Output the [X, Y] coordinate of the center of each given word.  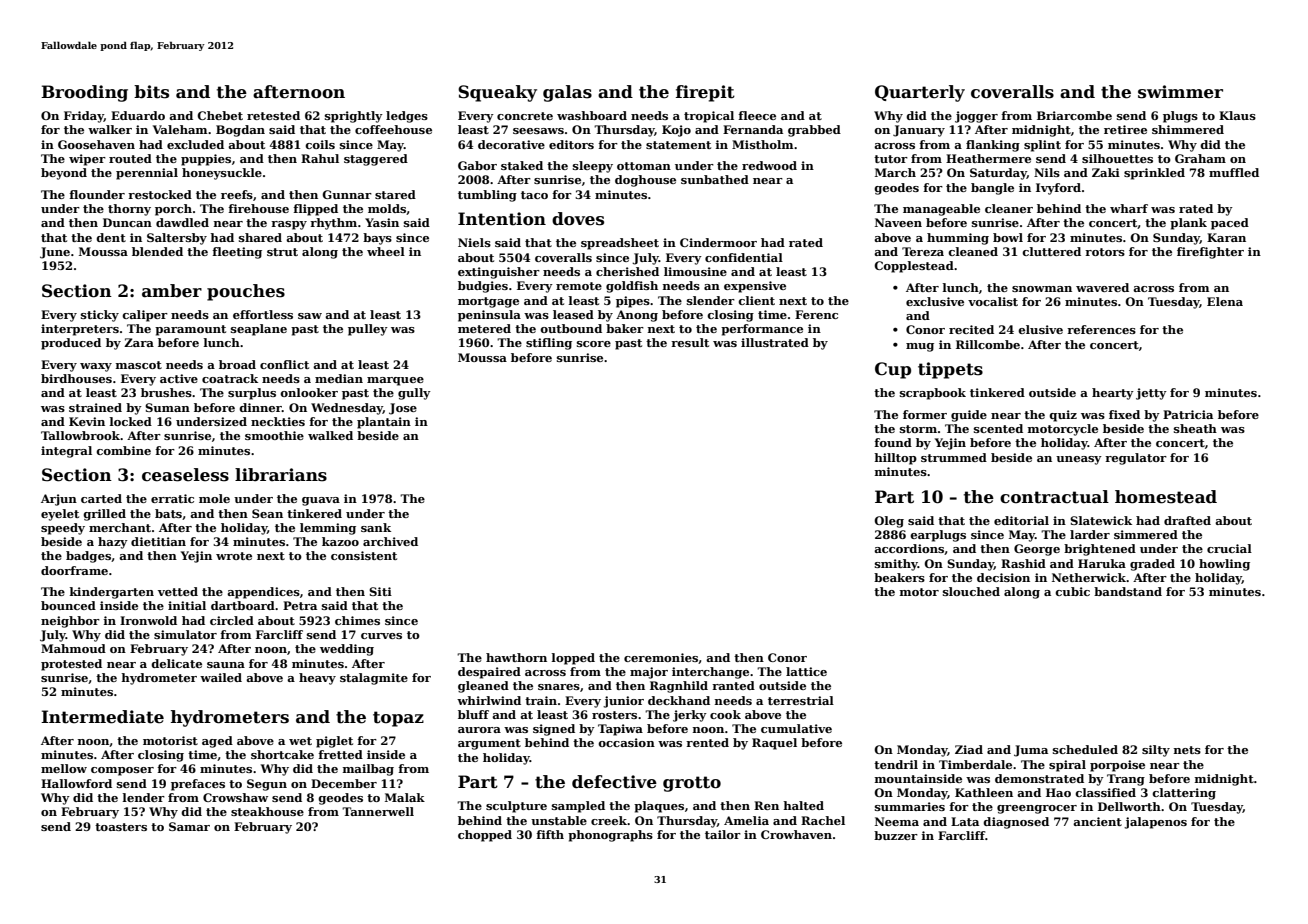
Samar [189, 826]
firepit [705, 93]
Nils [1047, 172]
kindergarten [112, 593]
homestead [1166, 497]
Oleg [889, 522]
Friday [84, 117]
